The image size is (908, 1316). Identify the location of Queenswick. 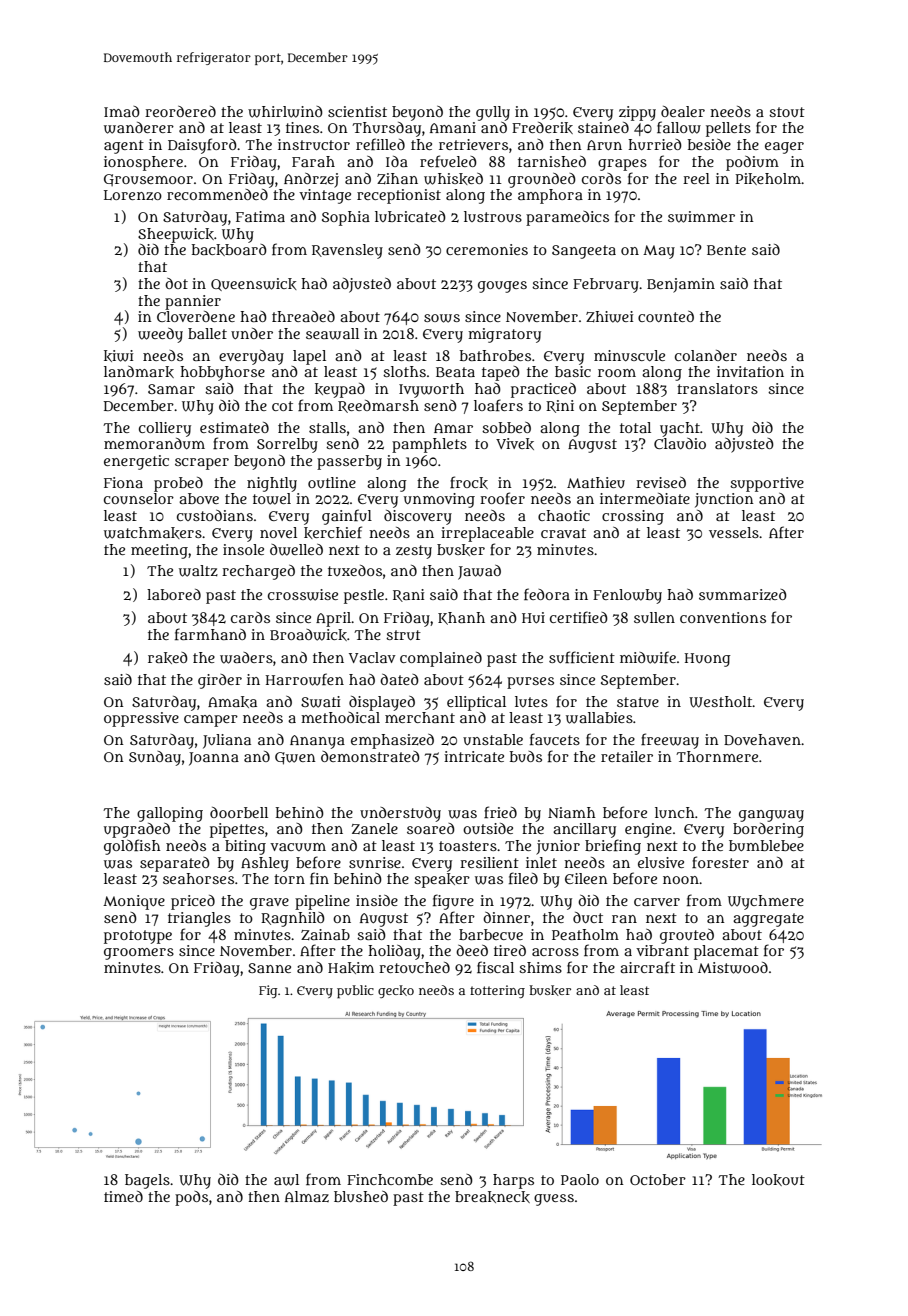
(254, 284).
